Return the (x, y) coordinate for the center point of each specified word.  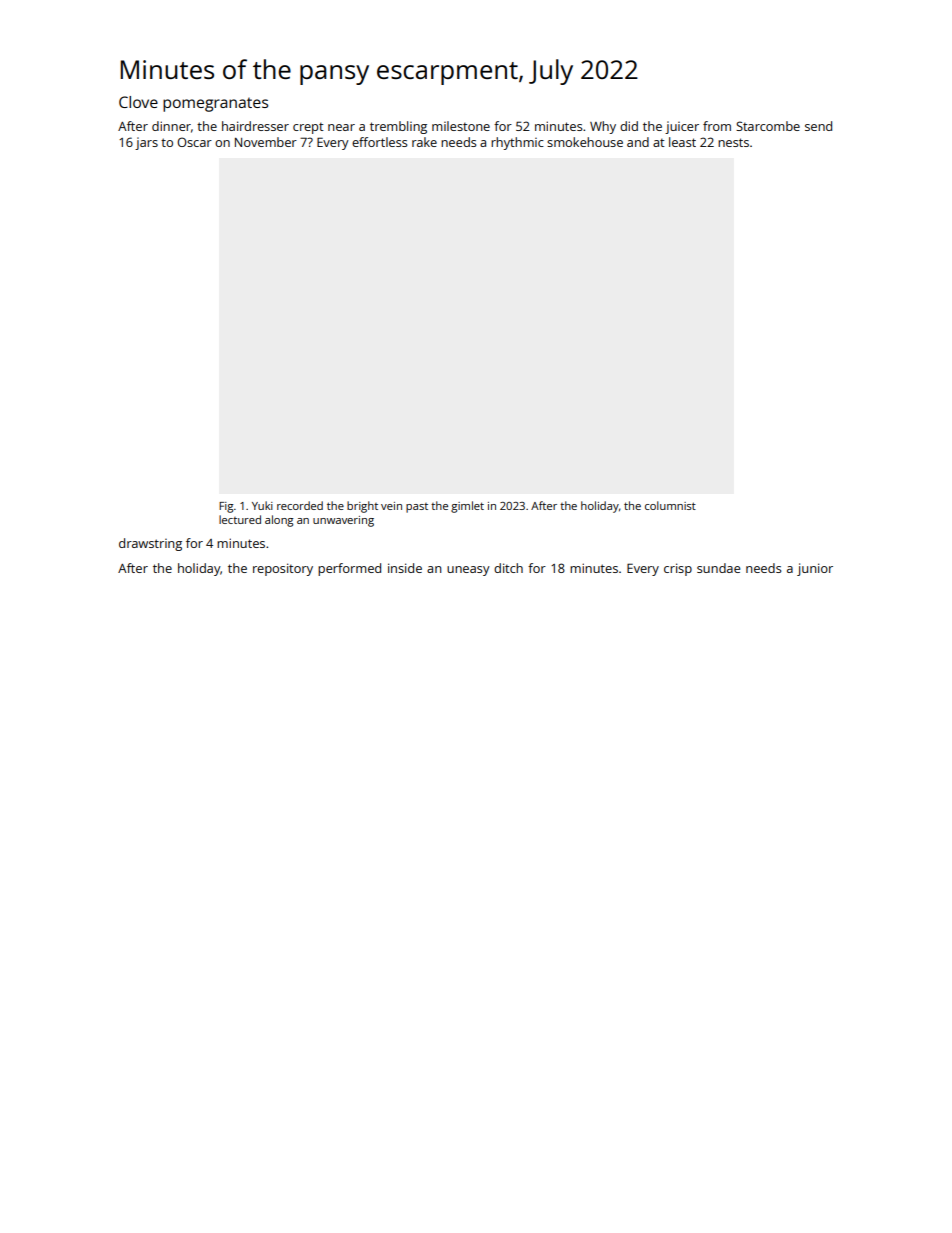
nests (733, 142)
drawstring (150, 544)
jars (146, 143)
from (717, 126)
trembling (398, 127)
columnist (670, 505)
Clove (138, 102)
